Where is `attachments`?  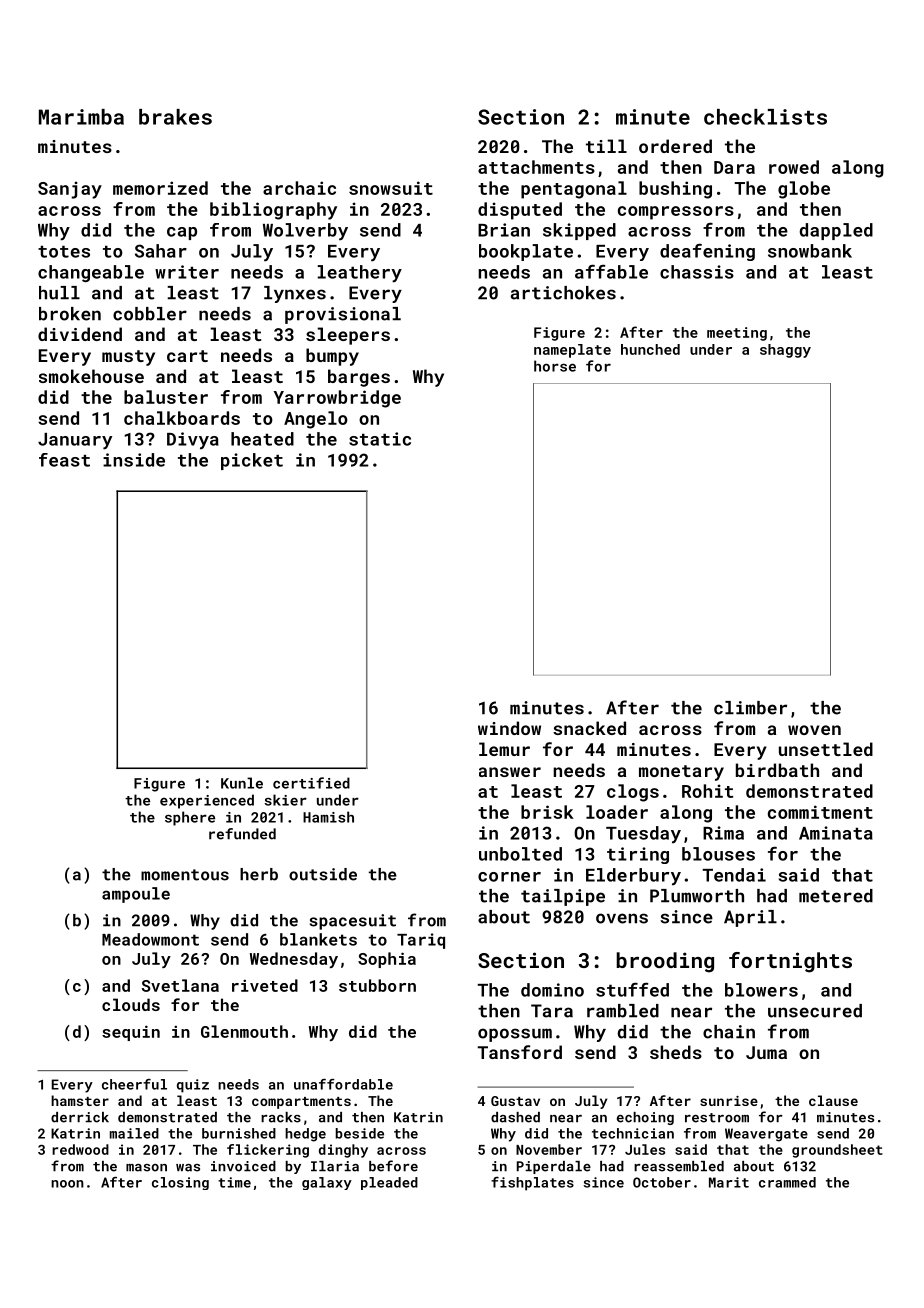
attachments is located at coordinates (536, 167).
